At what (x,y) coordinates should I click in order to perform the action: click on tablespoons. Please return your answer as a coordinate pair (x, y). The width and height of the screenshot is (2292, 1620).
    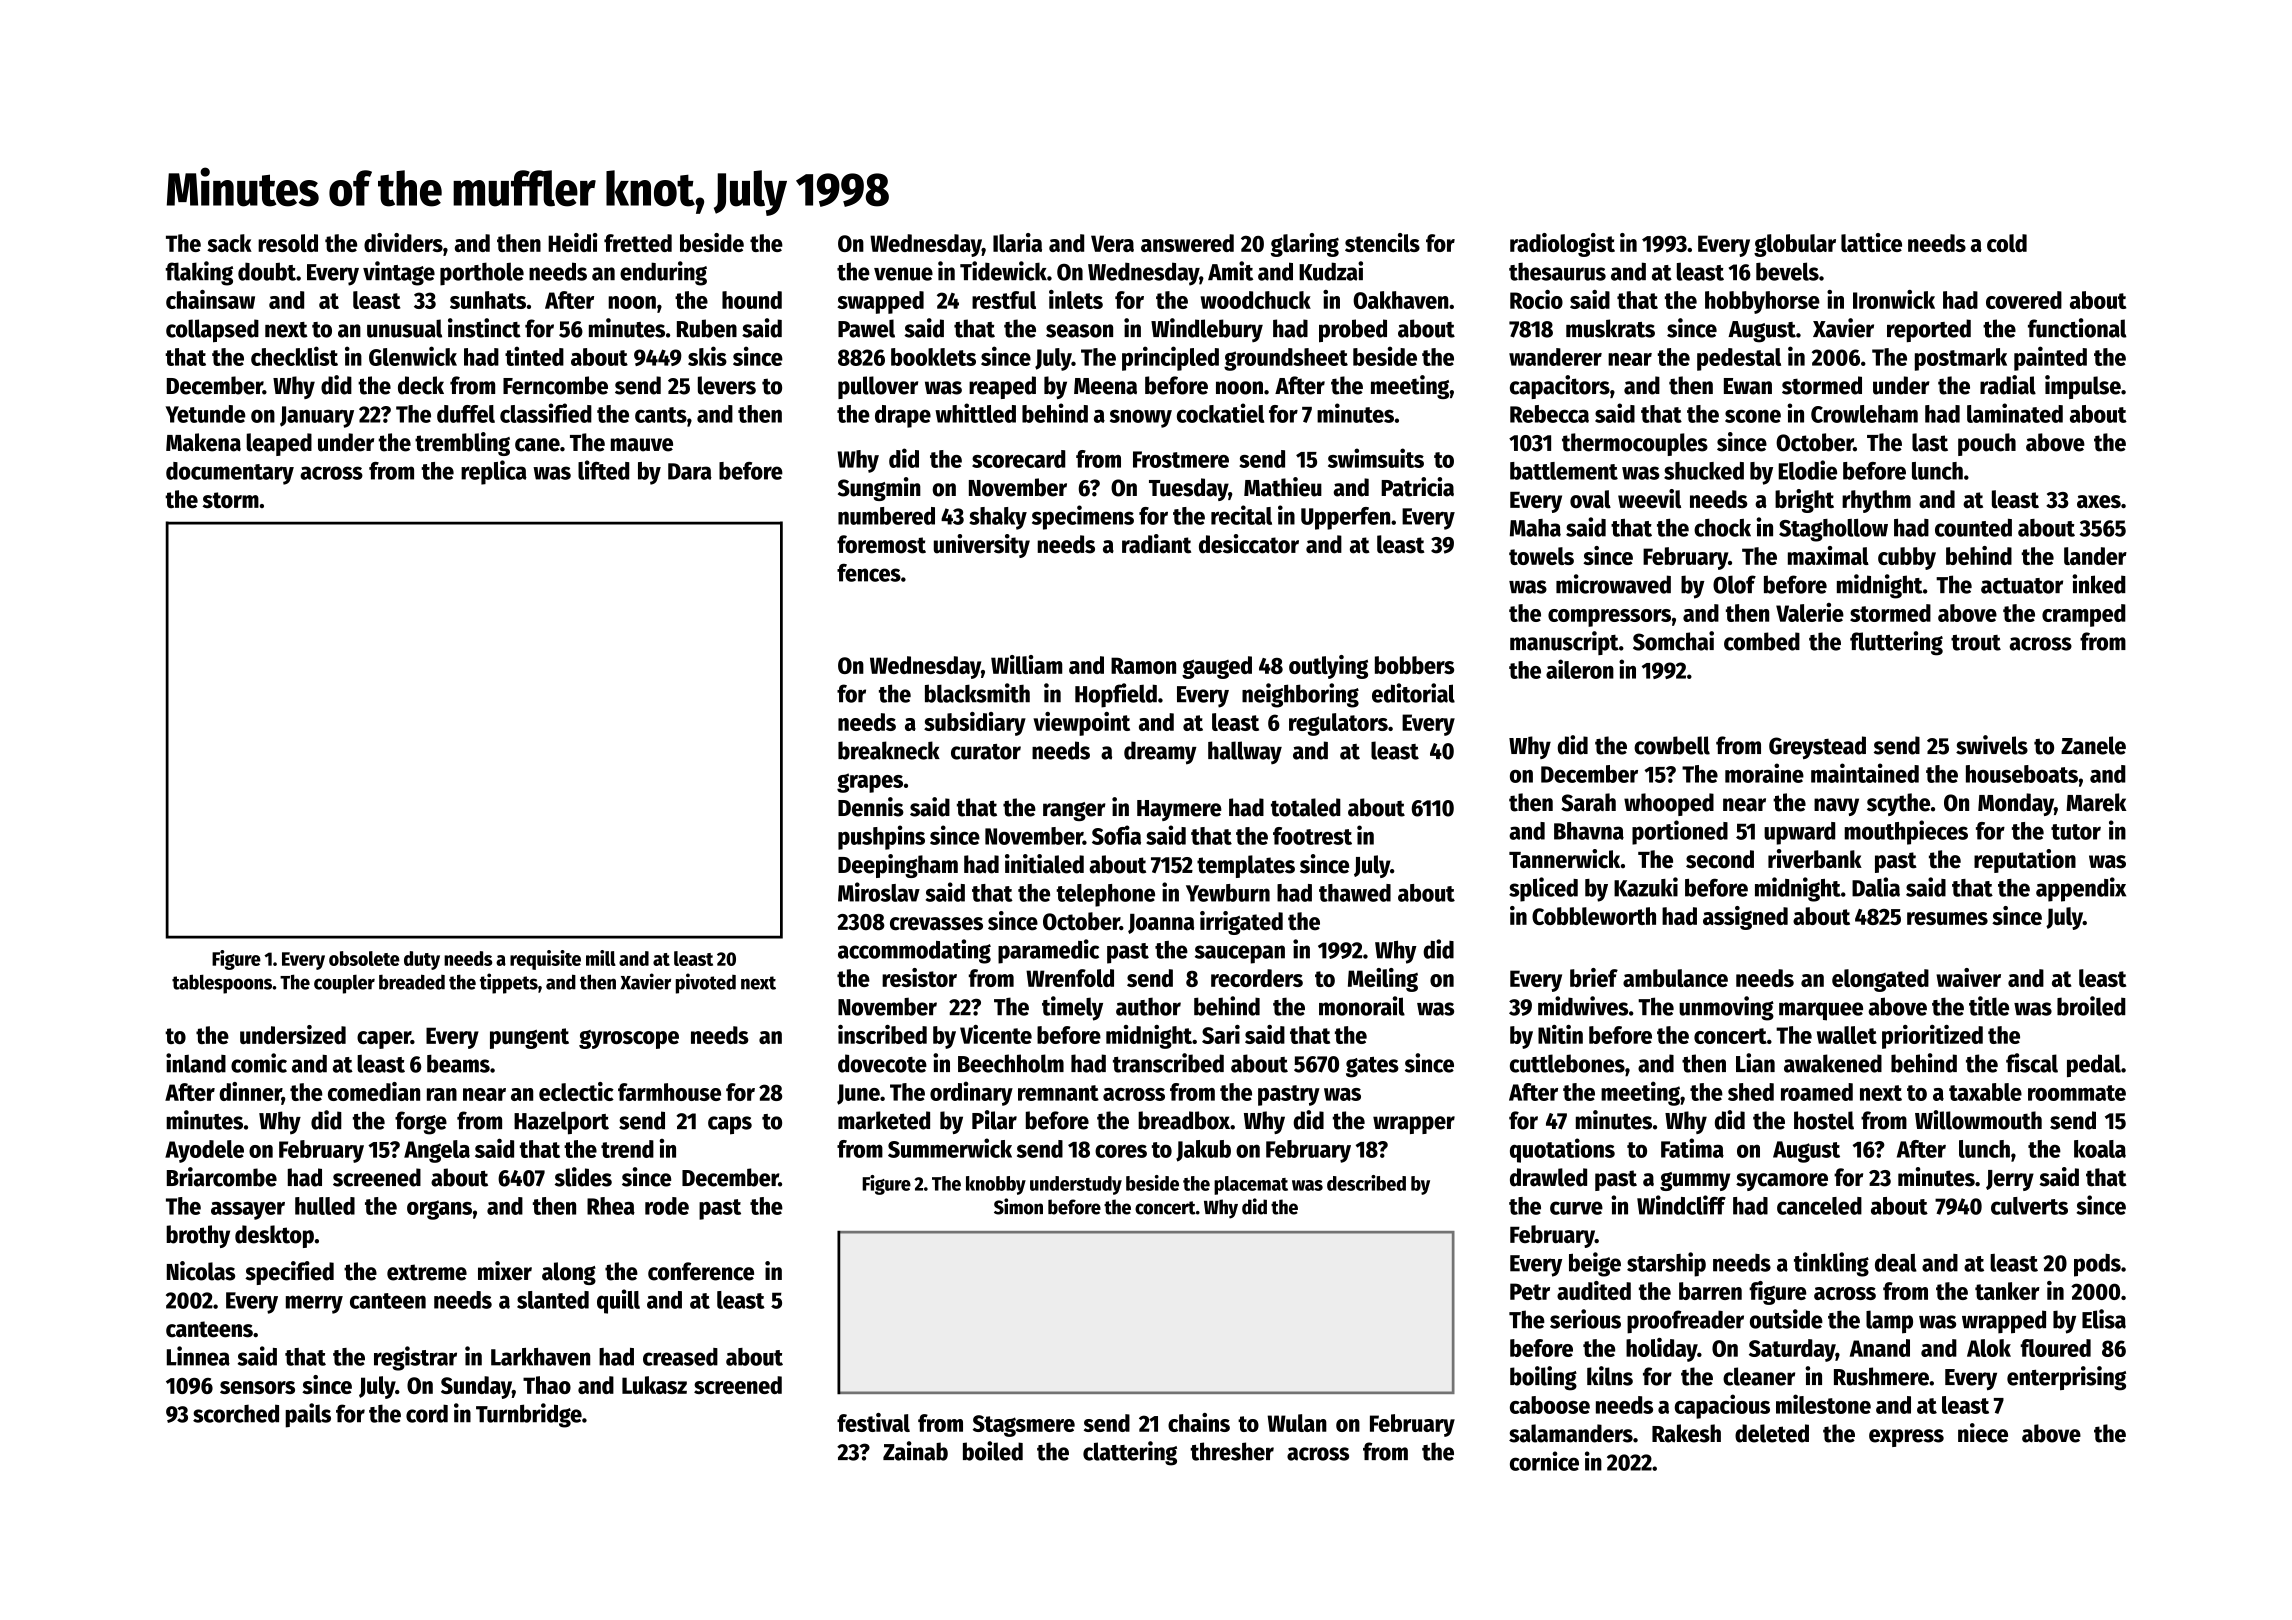
    Looking at the image, I should click on (222, 984).
